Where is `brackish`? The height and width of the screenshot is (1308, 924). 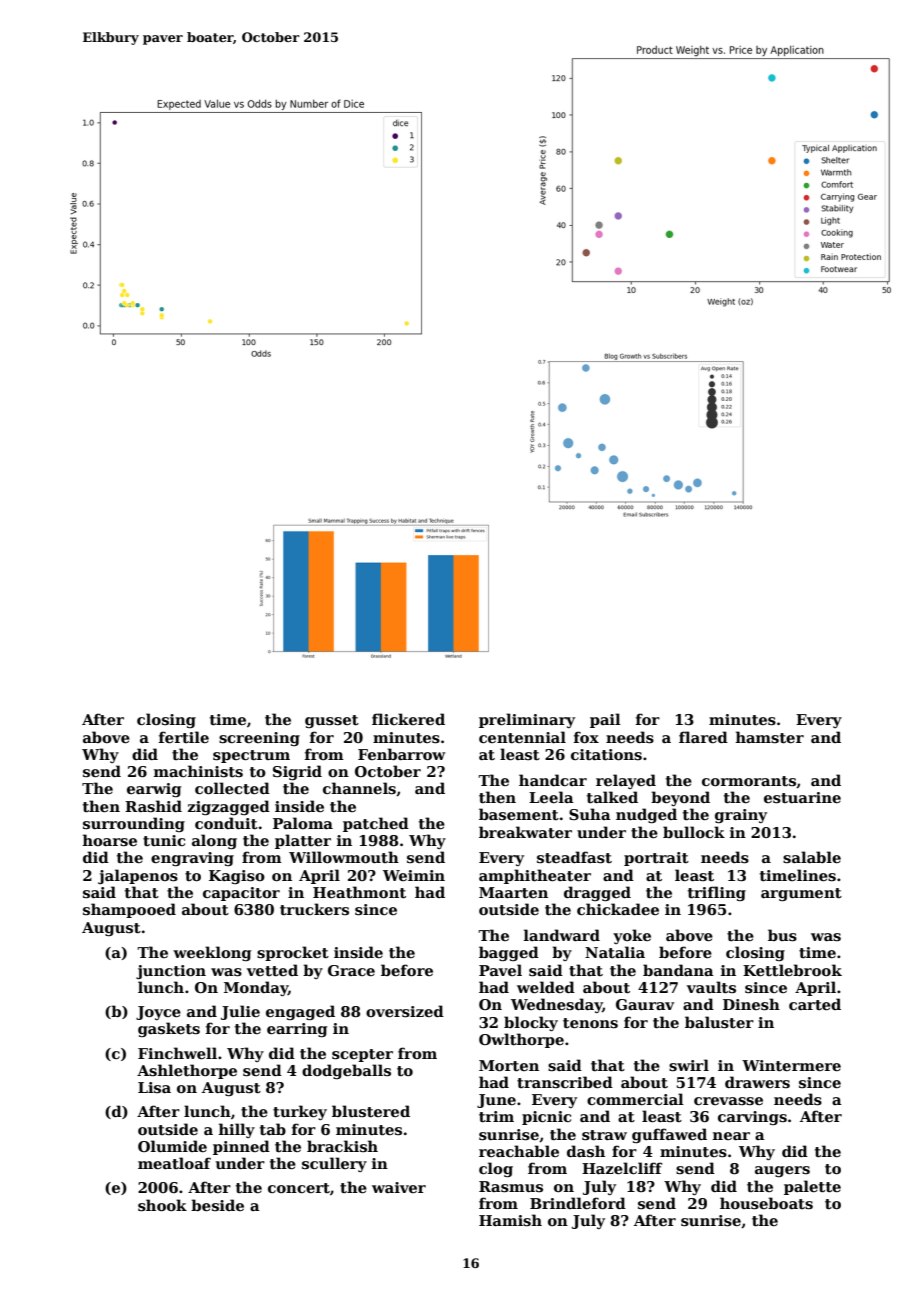 brackish is located at coordinates (342, 1146).
